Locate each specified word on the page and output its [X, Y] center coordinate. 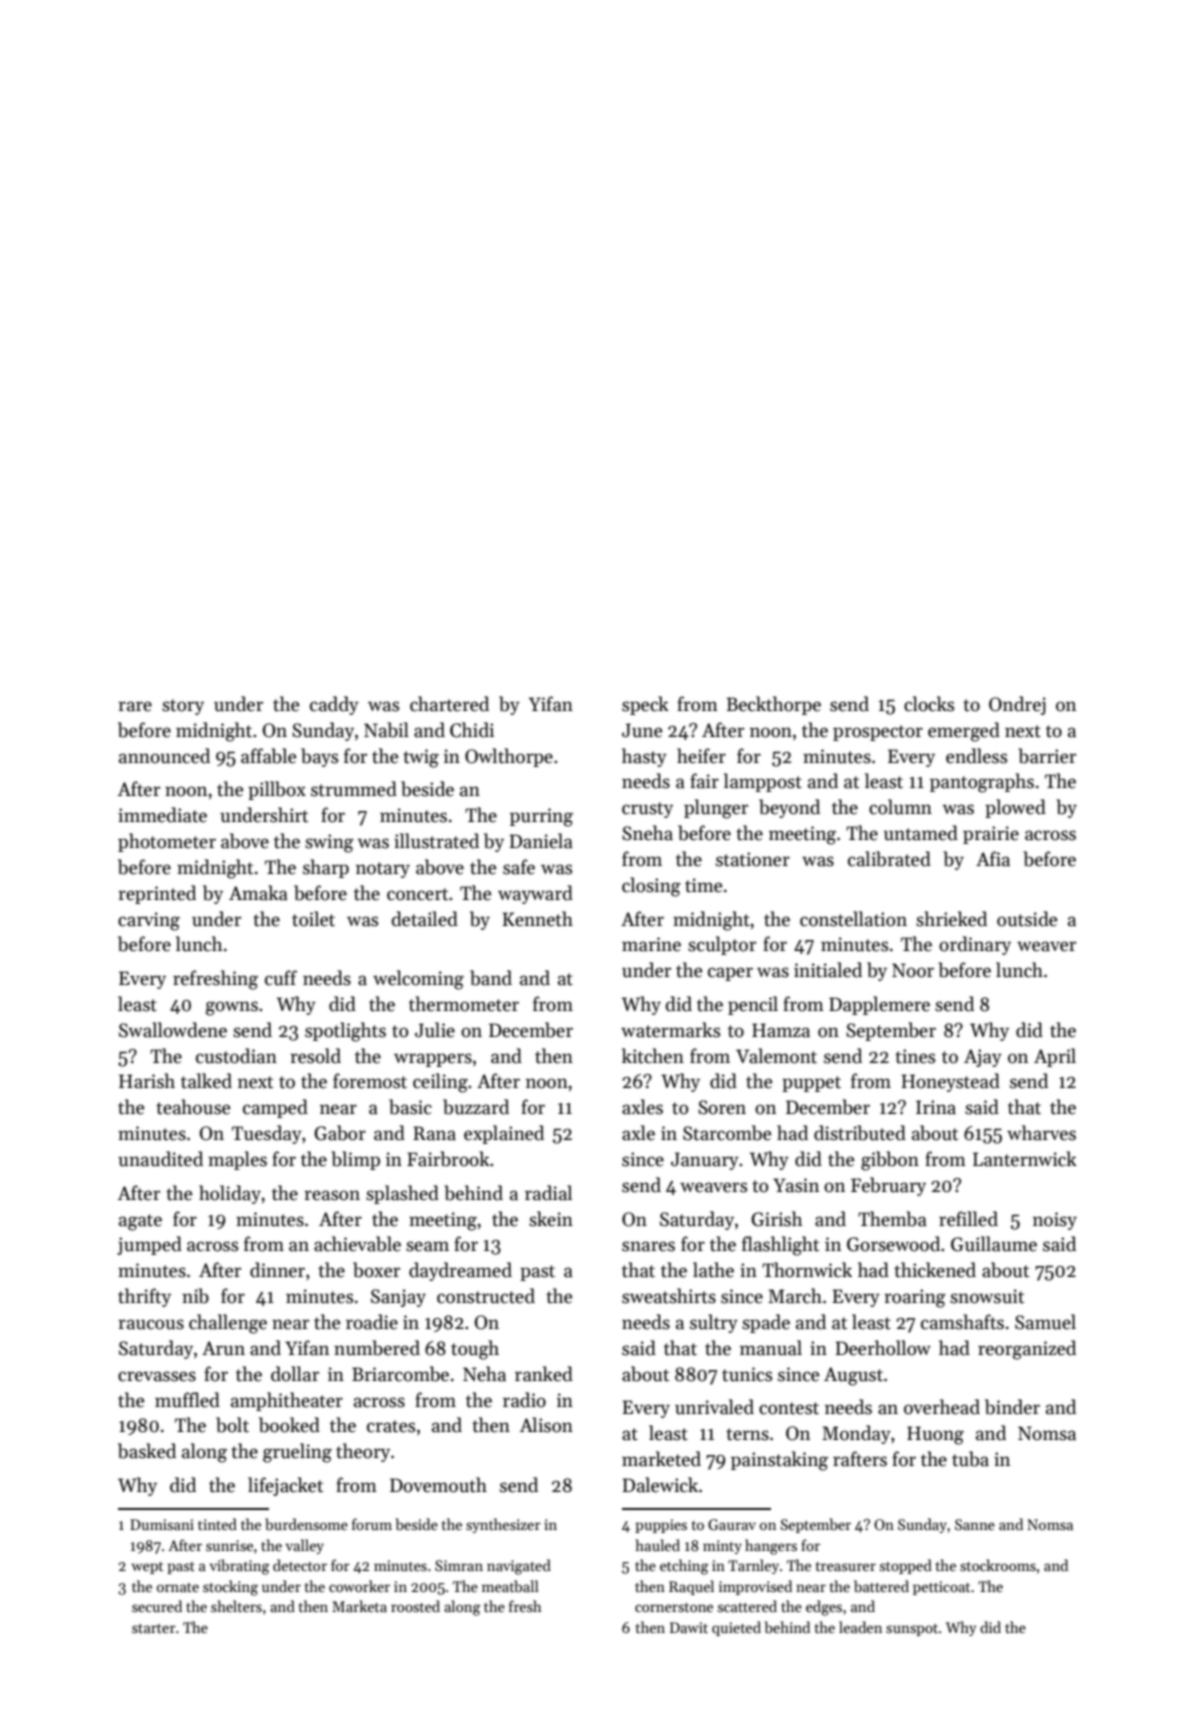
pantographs [982, 783]
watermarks [670, 1030]
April [1055, 1057]
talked [206, 1081]
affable [268, 756]
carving [149, 921]
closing [651, 887]
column [900, 807]
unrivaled [714, 1407]
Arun [223, 1348]
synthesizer [503, 1525]
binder [1012, 1407]
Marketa [359, 1606]
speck [645, 705]
